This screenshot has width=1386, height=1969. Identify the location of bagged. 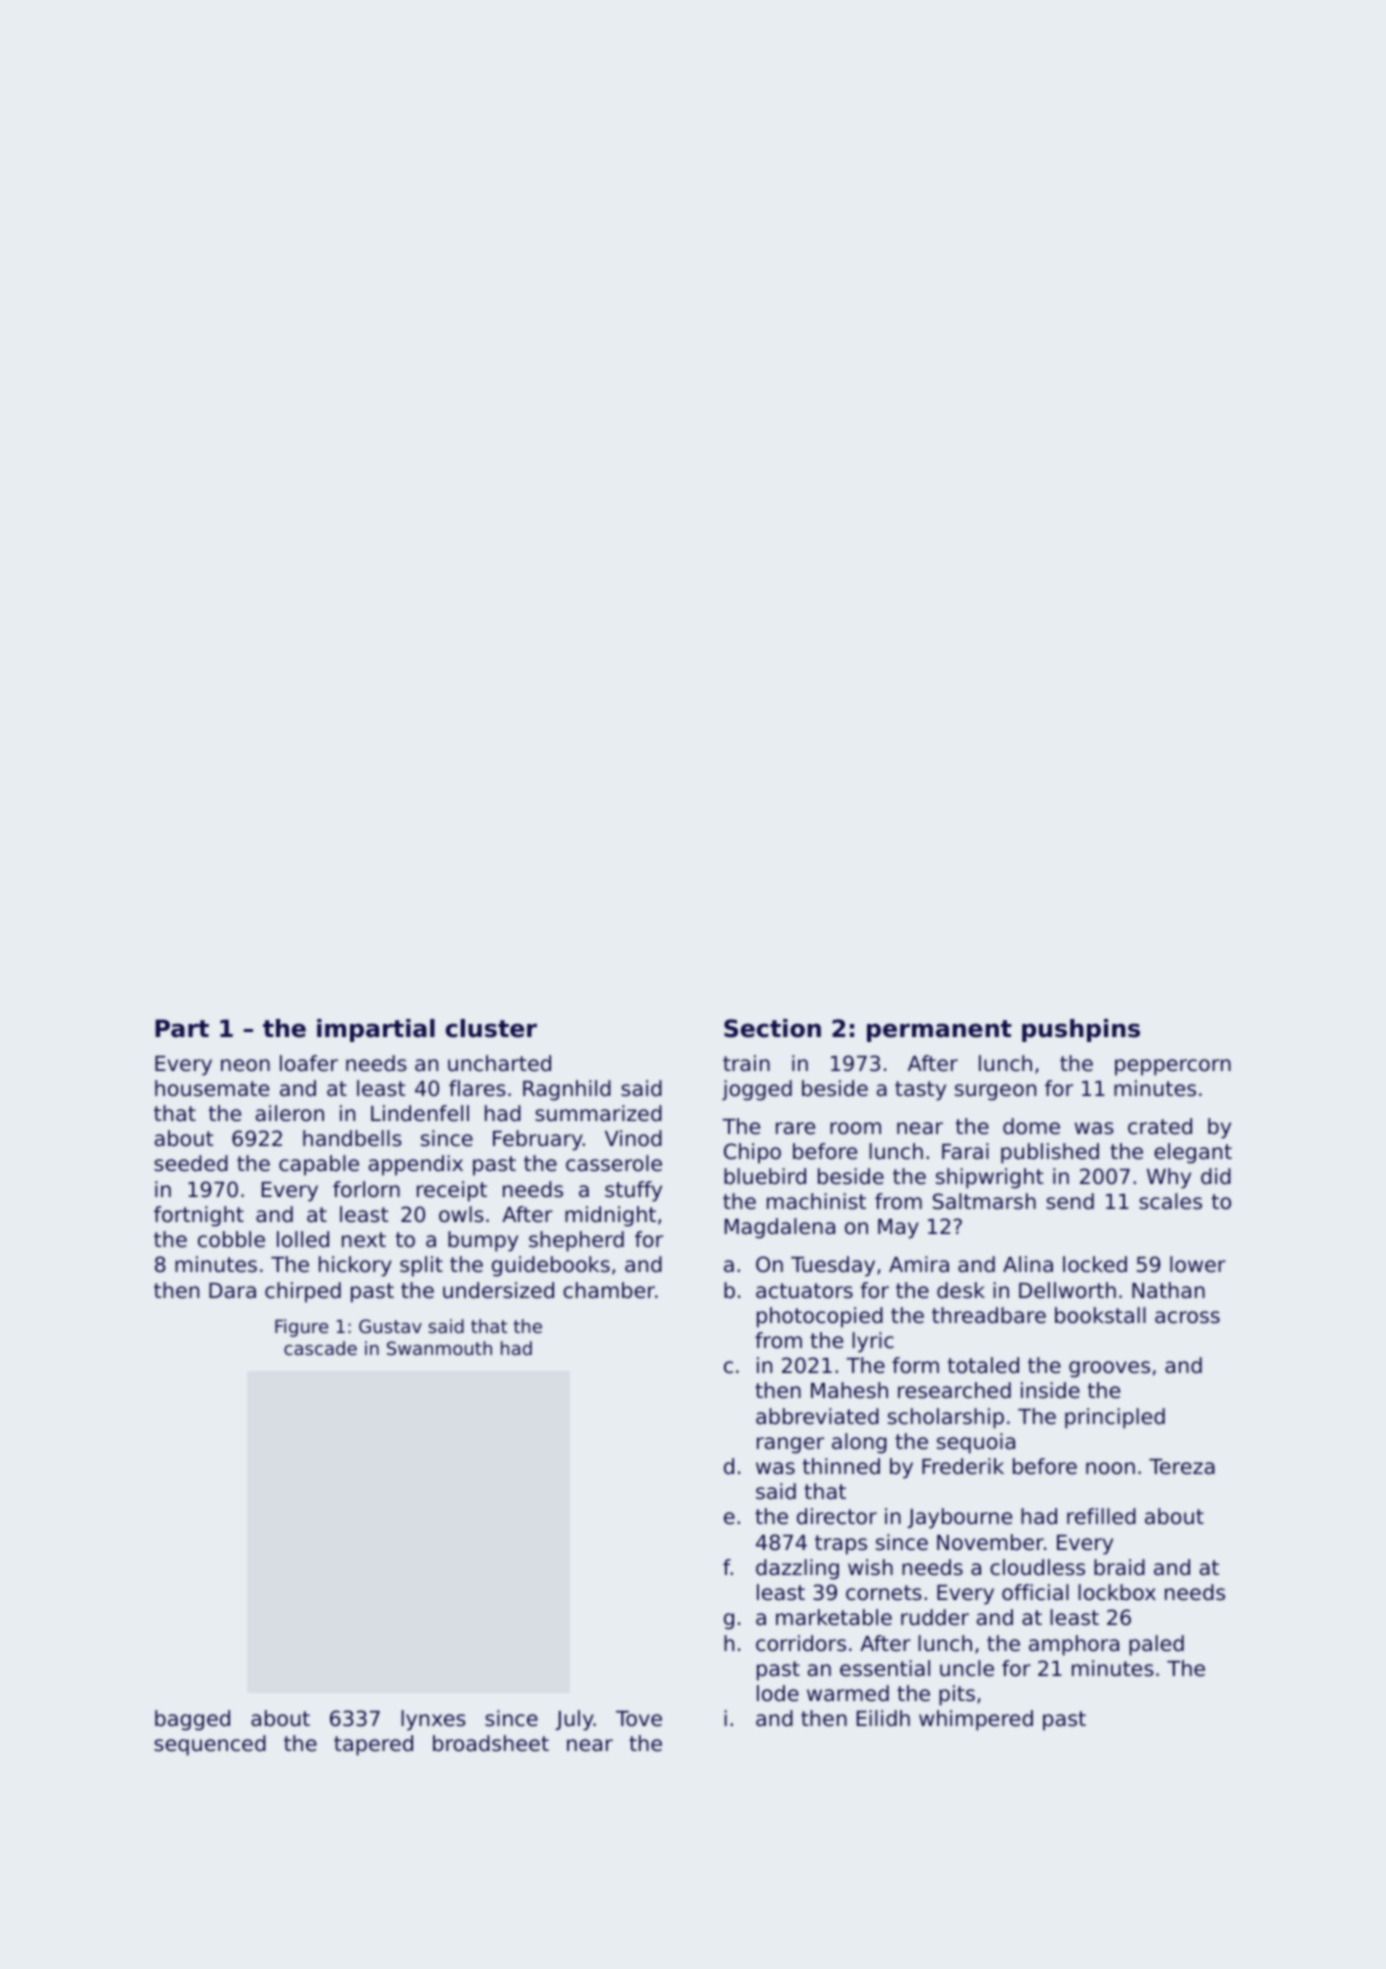
(192, 1720).
